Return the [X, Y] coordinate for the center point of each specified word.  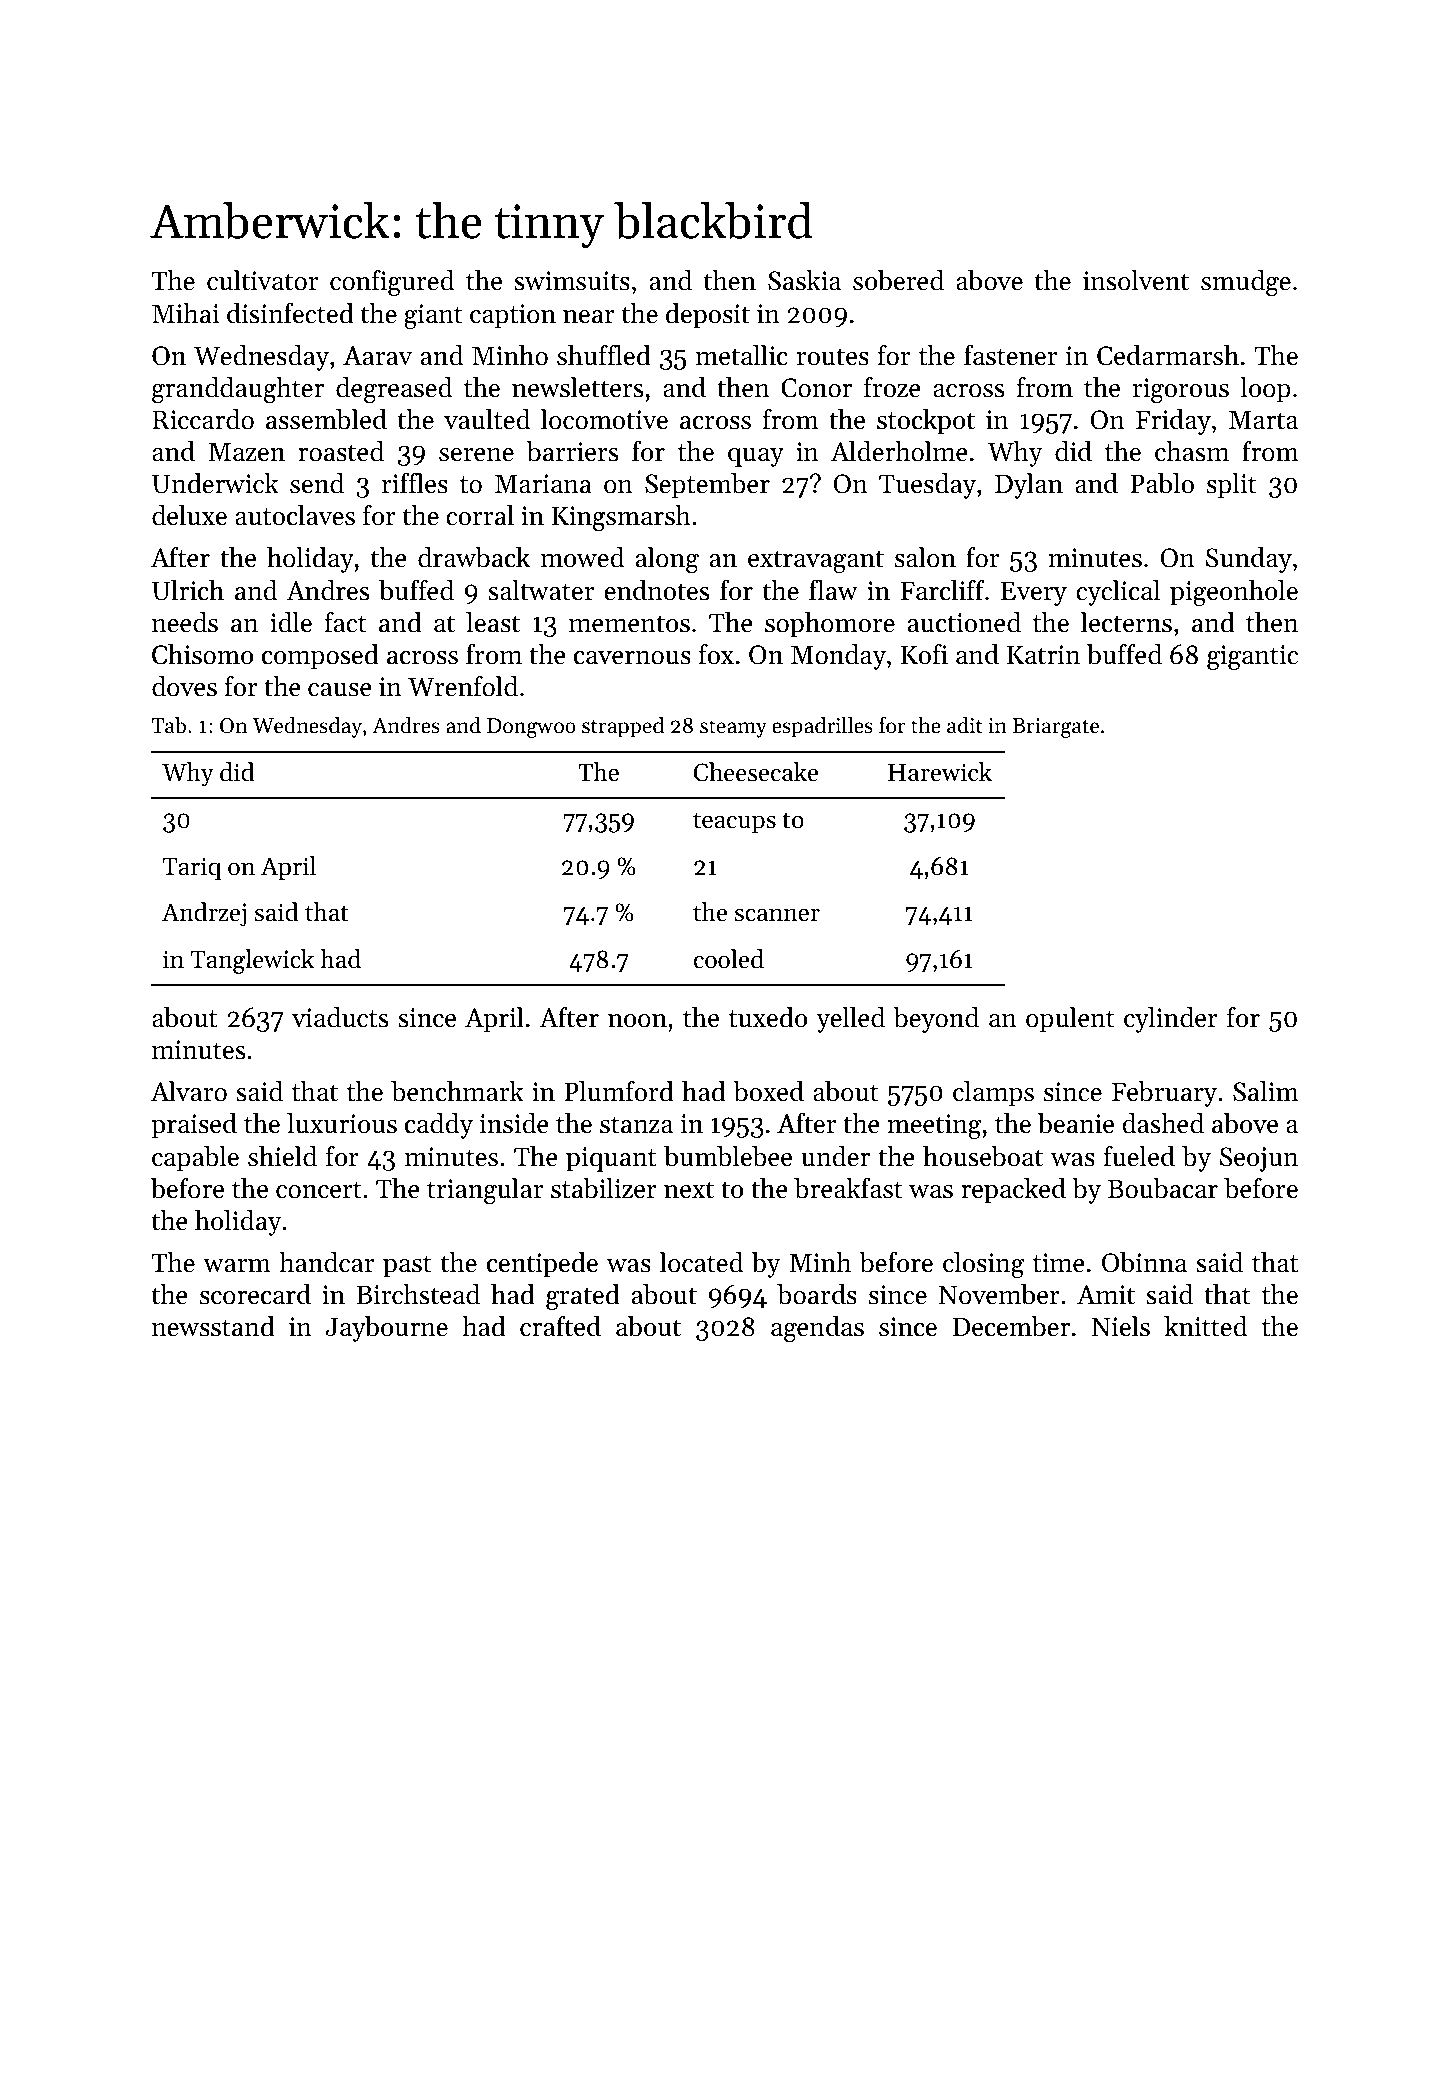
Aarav [377, 355]
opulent [1070, 1020]
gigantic [1252, 657]
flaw [833, 590]
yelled [850, 1020]
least [493, 622]
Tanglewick [252, 961]
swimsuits [572, 281]
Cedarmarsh [1168, 355]
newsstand [213, 1326]
